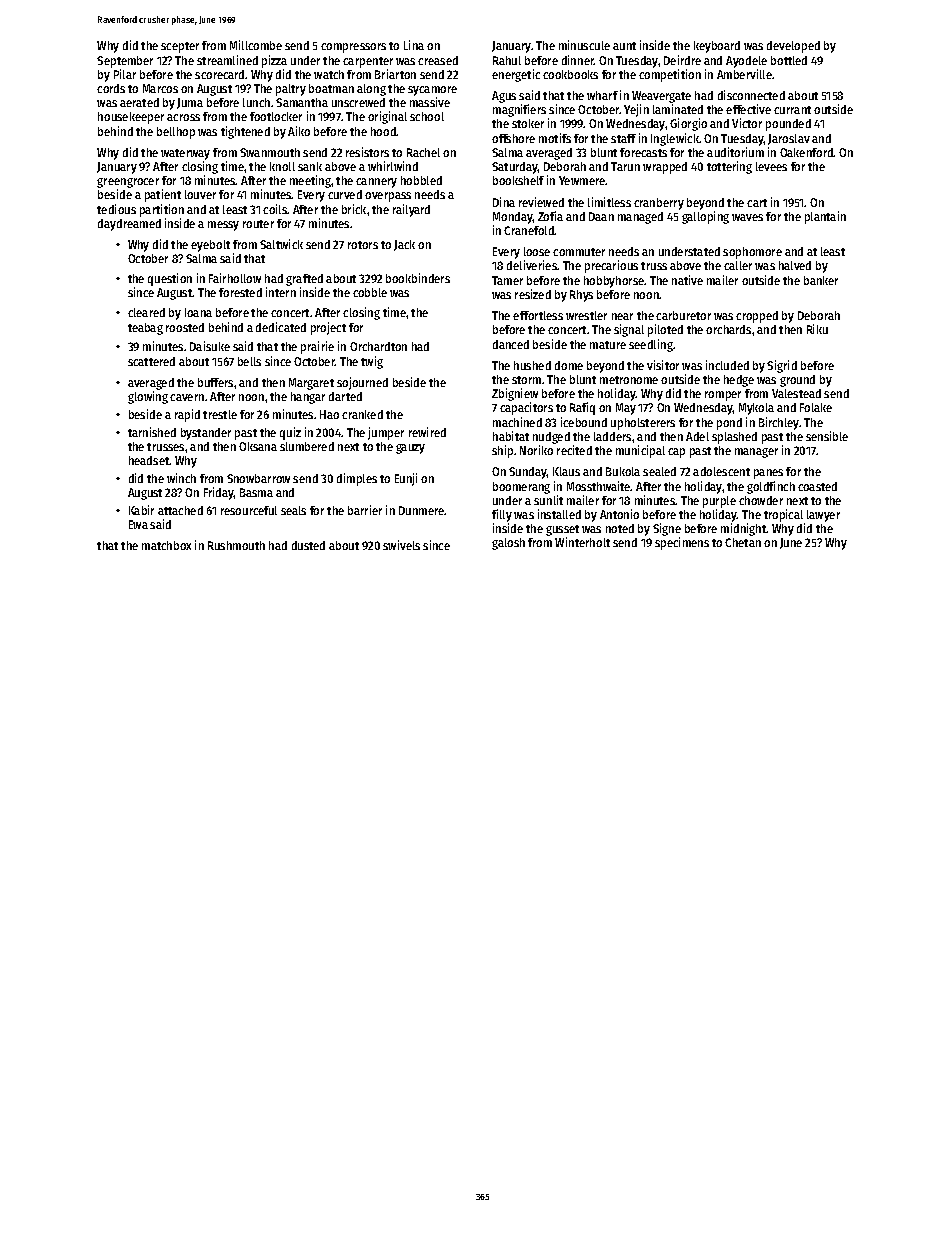 The width and height of the page is (952, 1233). I want to click on developed, so click(793, 47).
